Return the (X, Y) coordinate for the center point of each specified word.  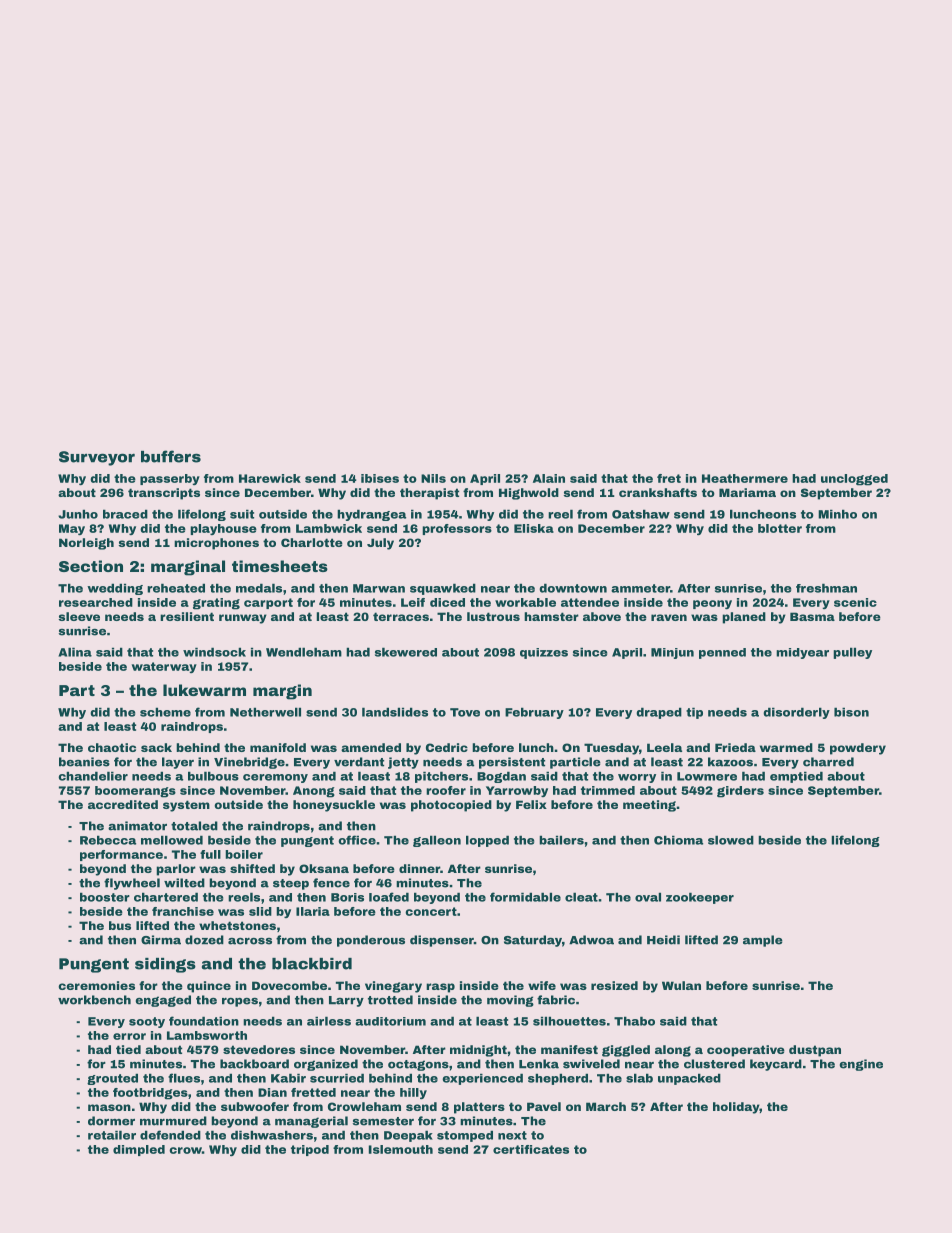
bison (851, 712)
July (380, 544)
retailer (112, 1135)
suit (242, 514)
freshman (826, 588)
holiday (736, 1108)
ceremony (275, 778)
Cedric (447, 747)
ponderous (371, 941)
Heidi (663, 940)
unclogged (854, 480)
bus (120, 925)
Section (91, 566)
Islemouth (401, 1149)
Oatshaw (641, 514)
